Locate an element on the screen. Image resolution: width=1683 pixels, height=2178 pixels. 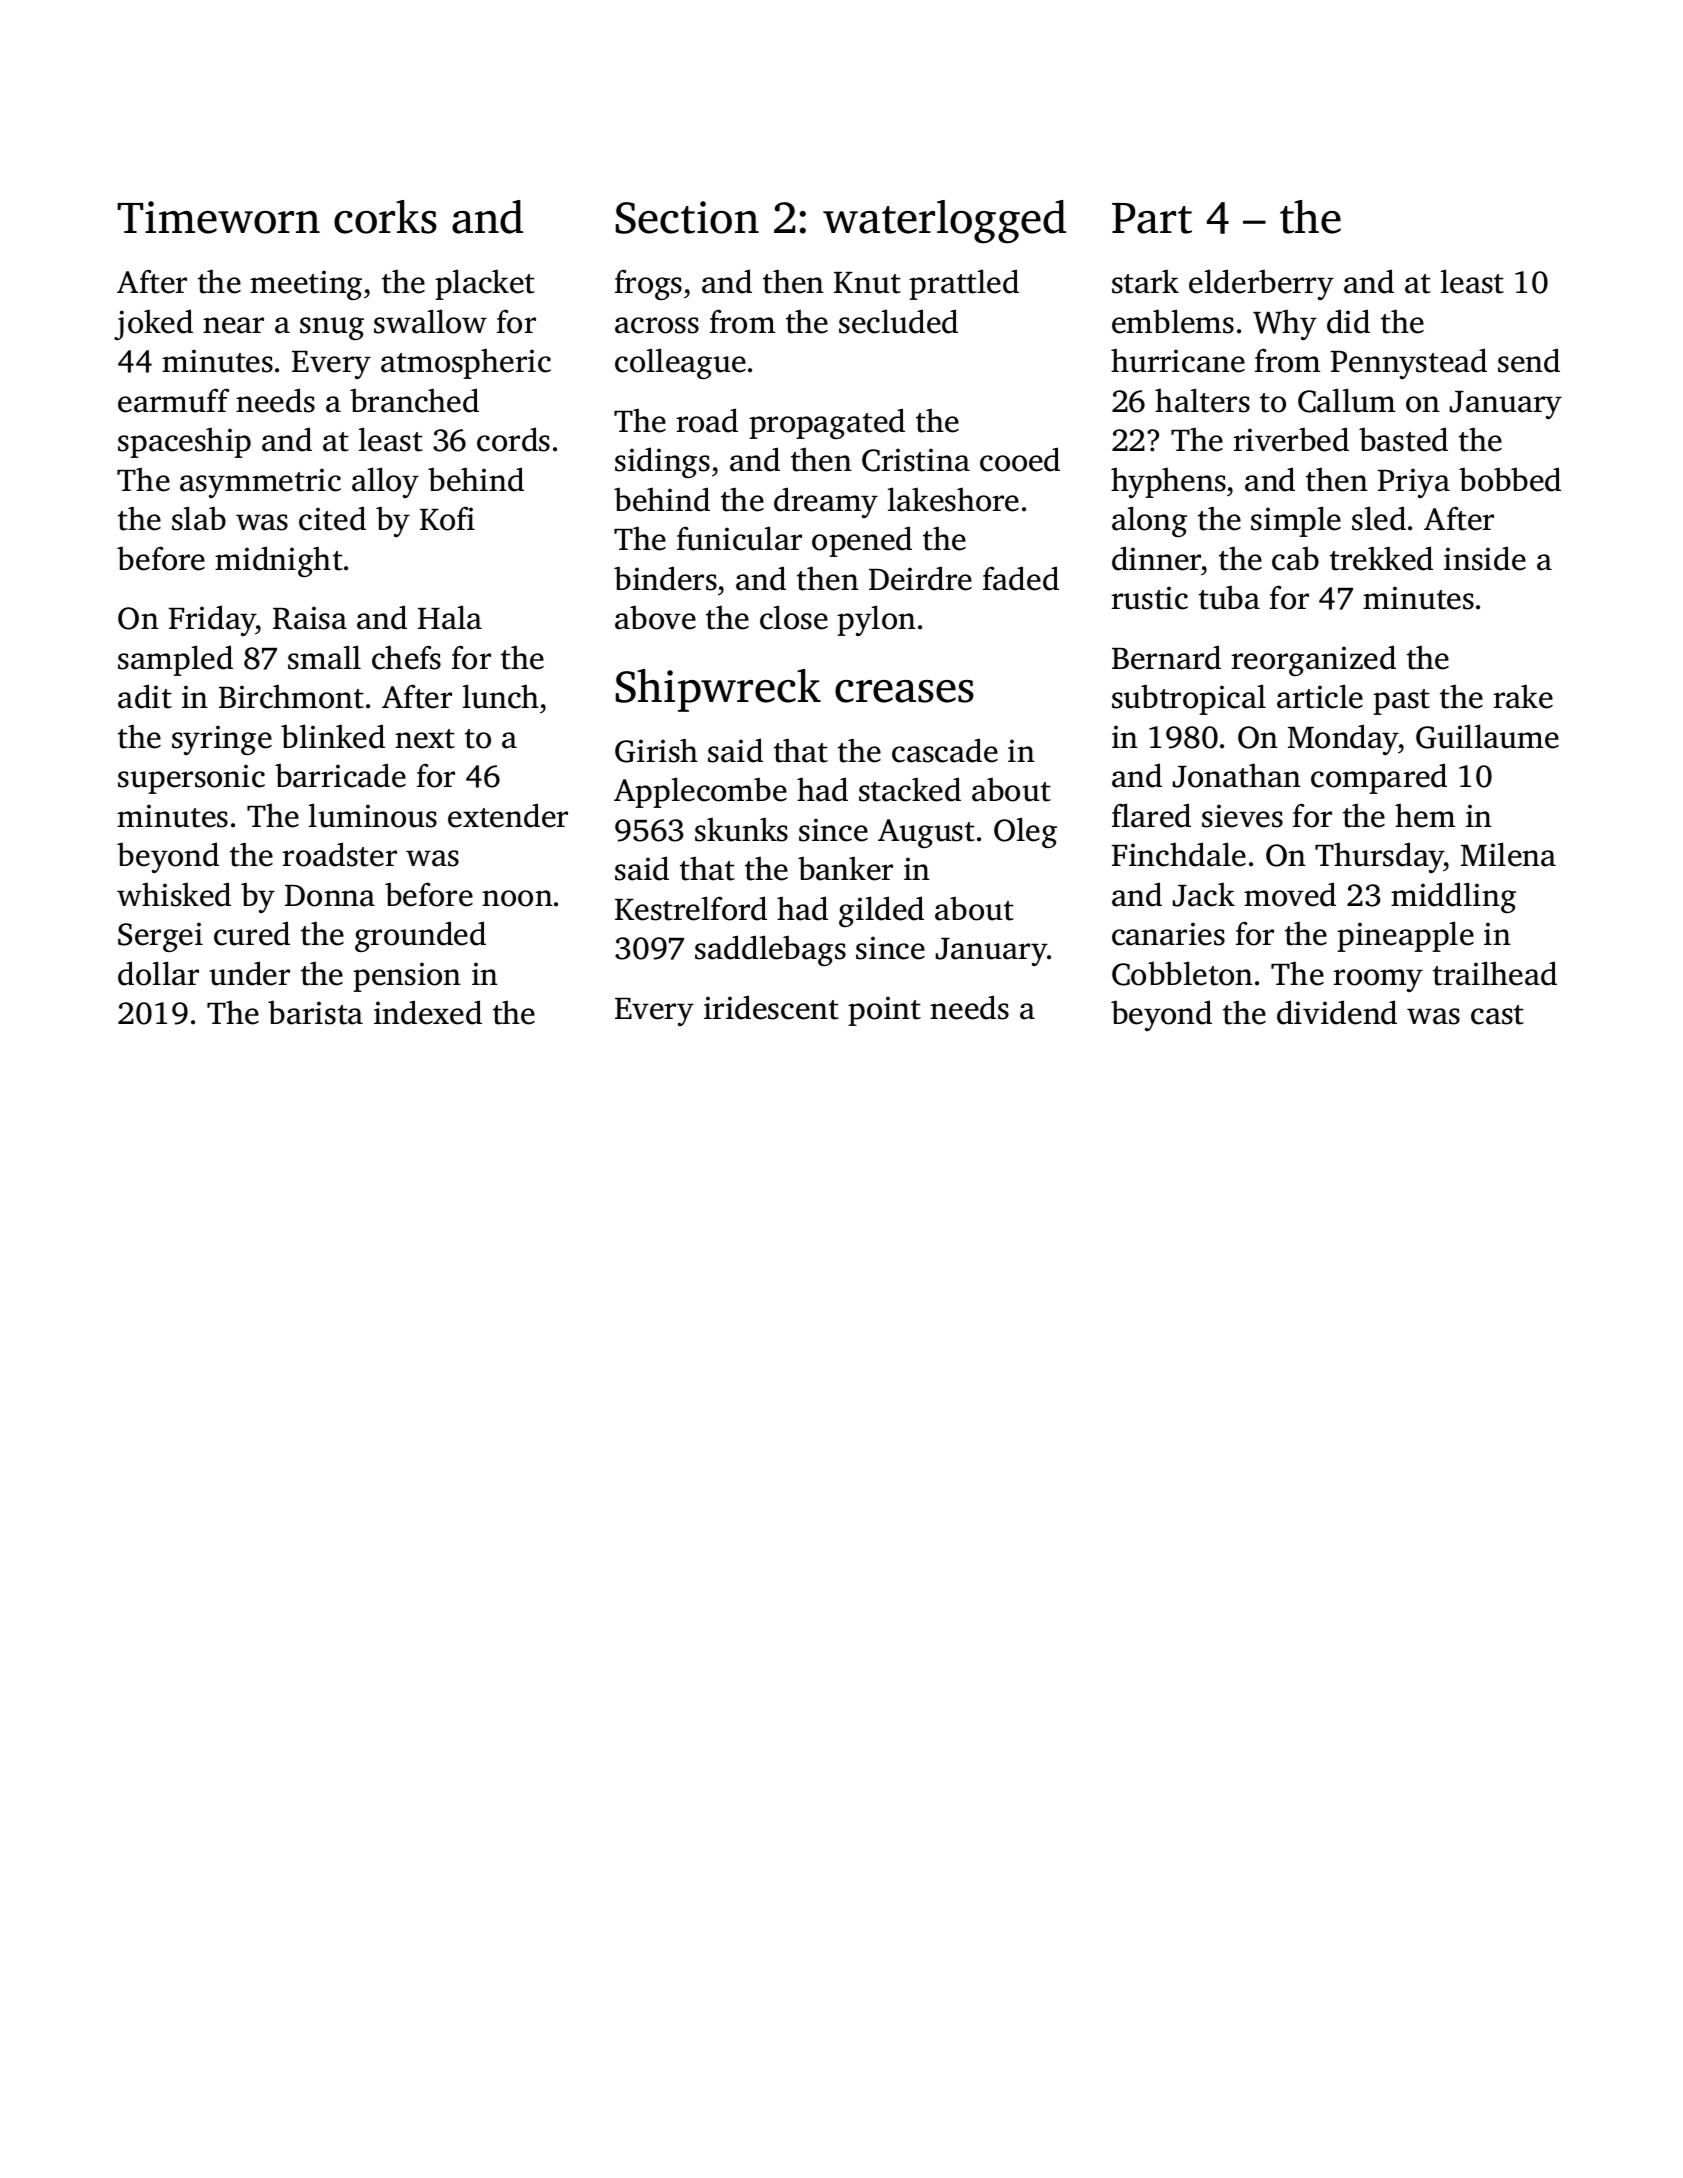
Applecombe is located at coordinates (700, 792).
